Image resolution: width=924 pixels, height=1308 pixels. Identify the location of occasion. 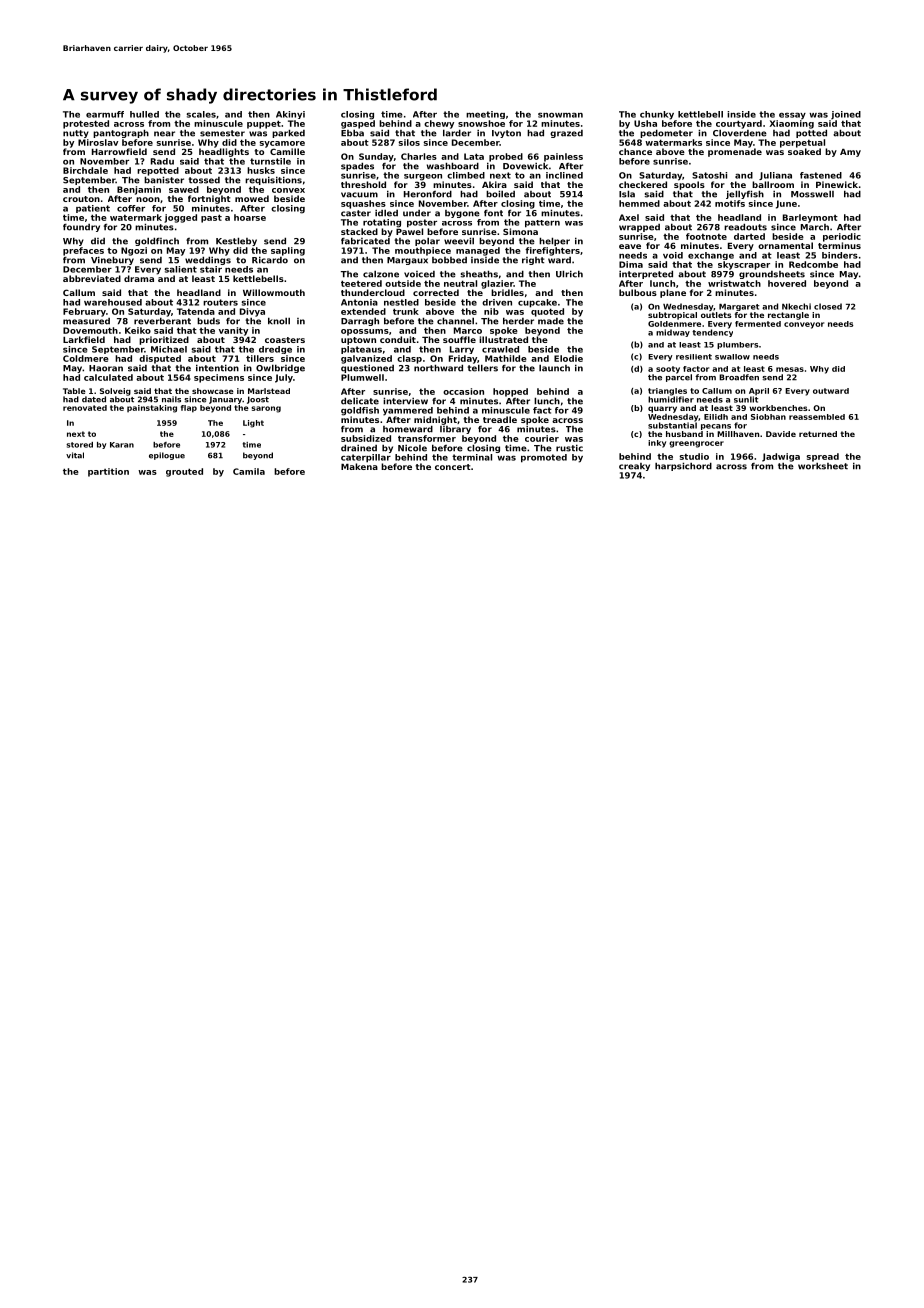
(463, 391).
